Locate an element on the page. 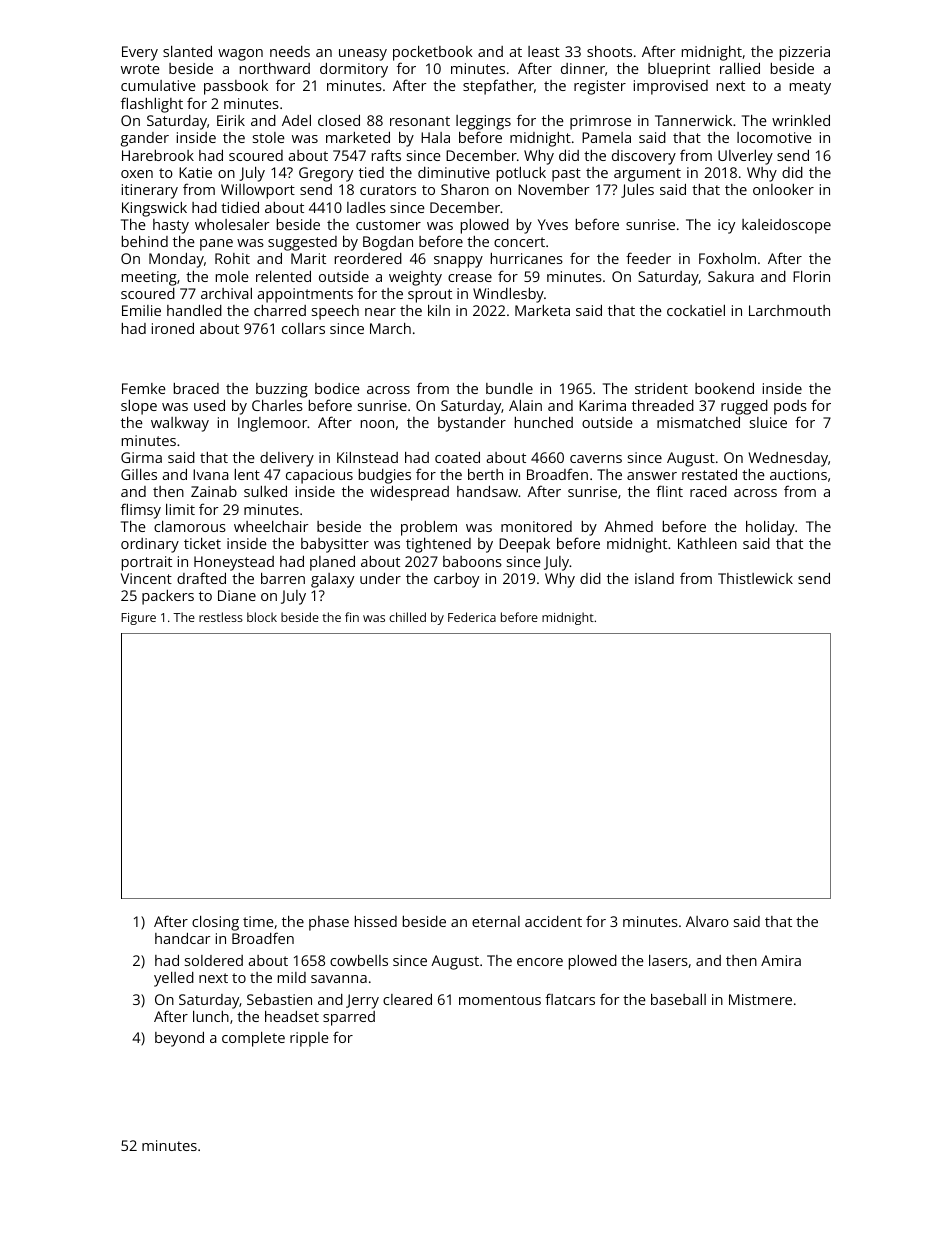  Alvaro is located at coordinates (707, 921).
